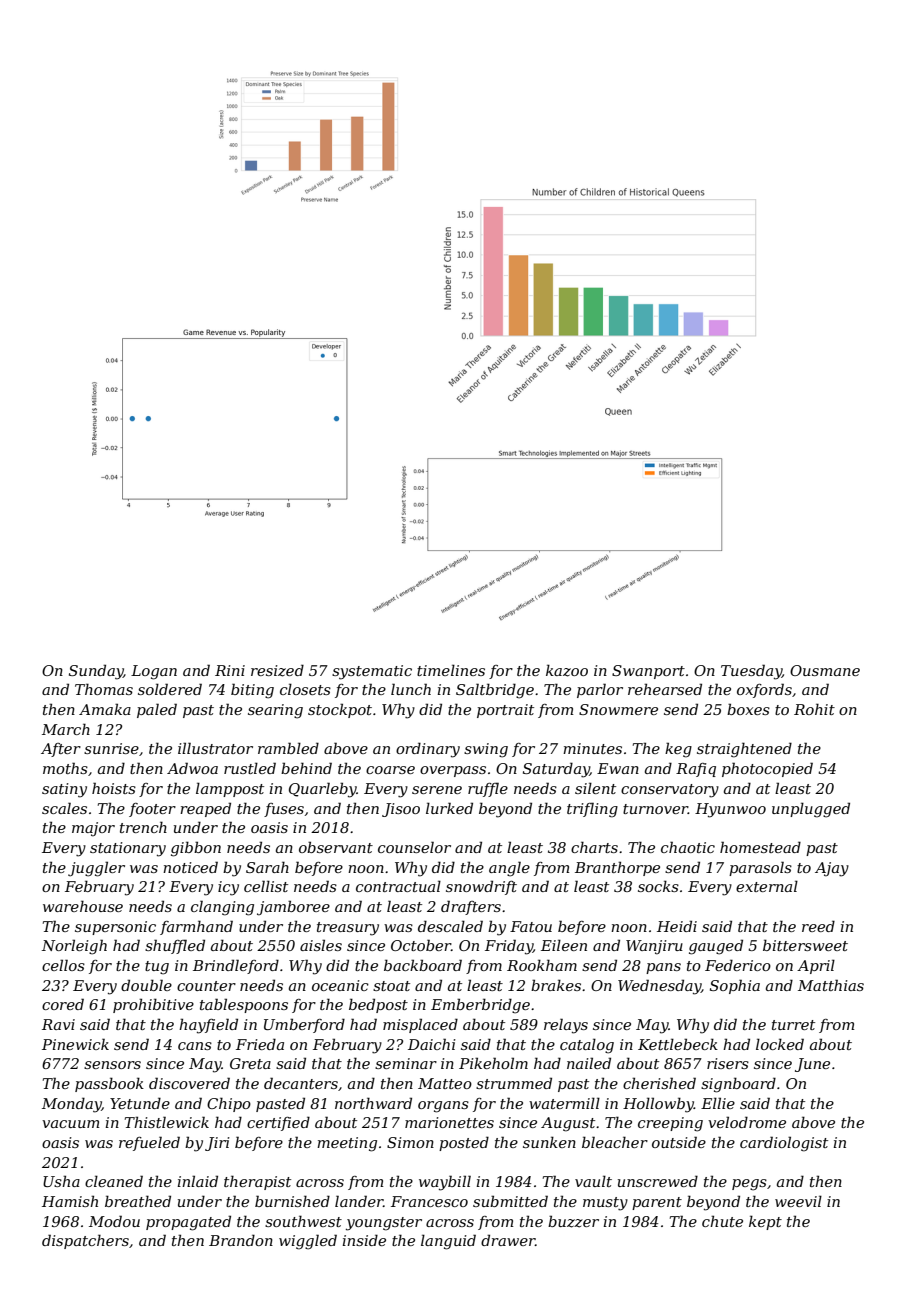  Describe the element at coordinates (301, 1083) in the screenshot. I see `decanters` at that location.
